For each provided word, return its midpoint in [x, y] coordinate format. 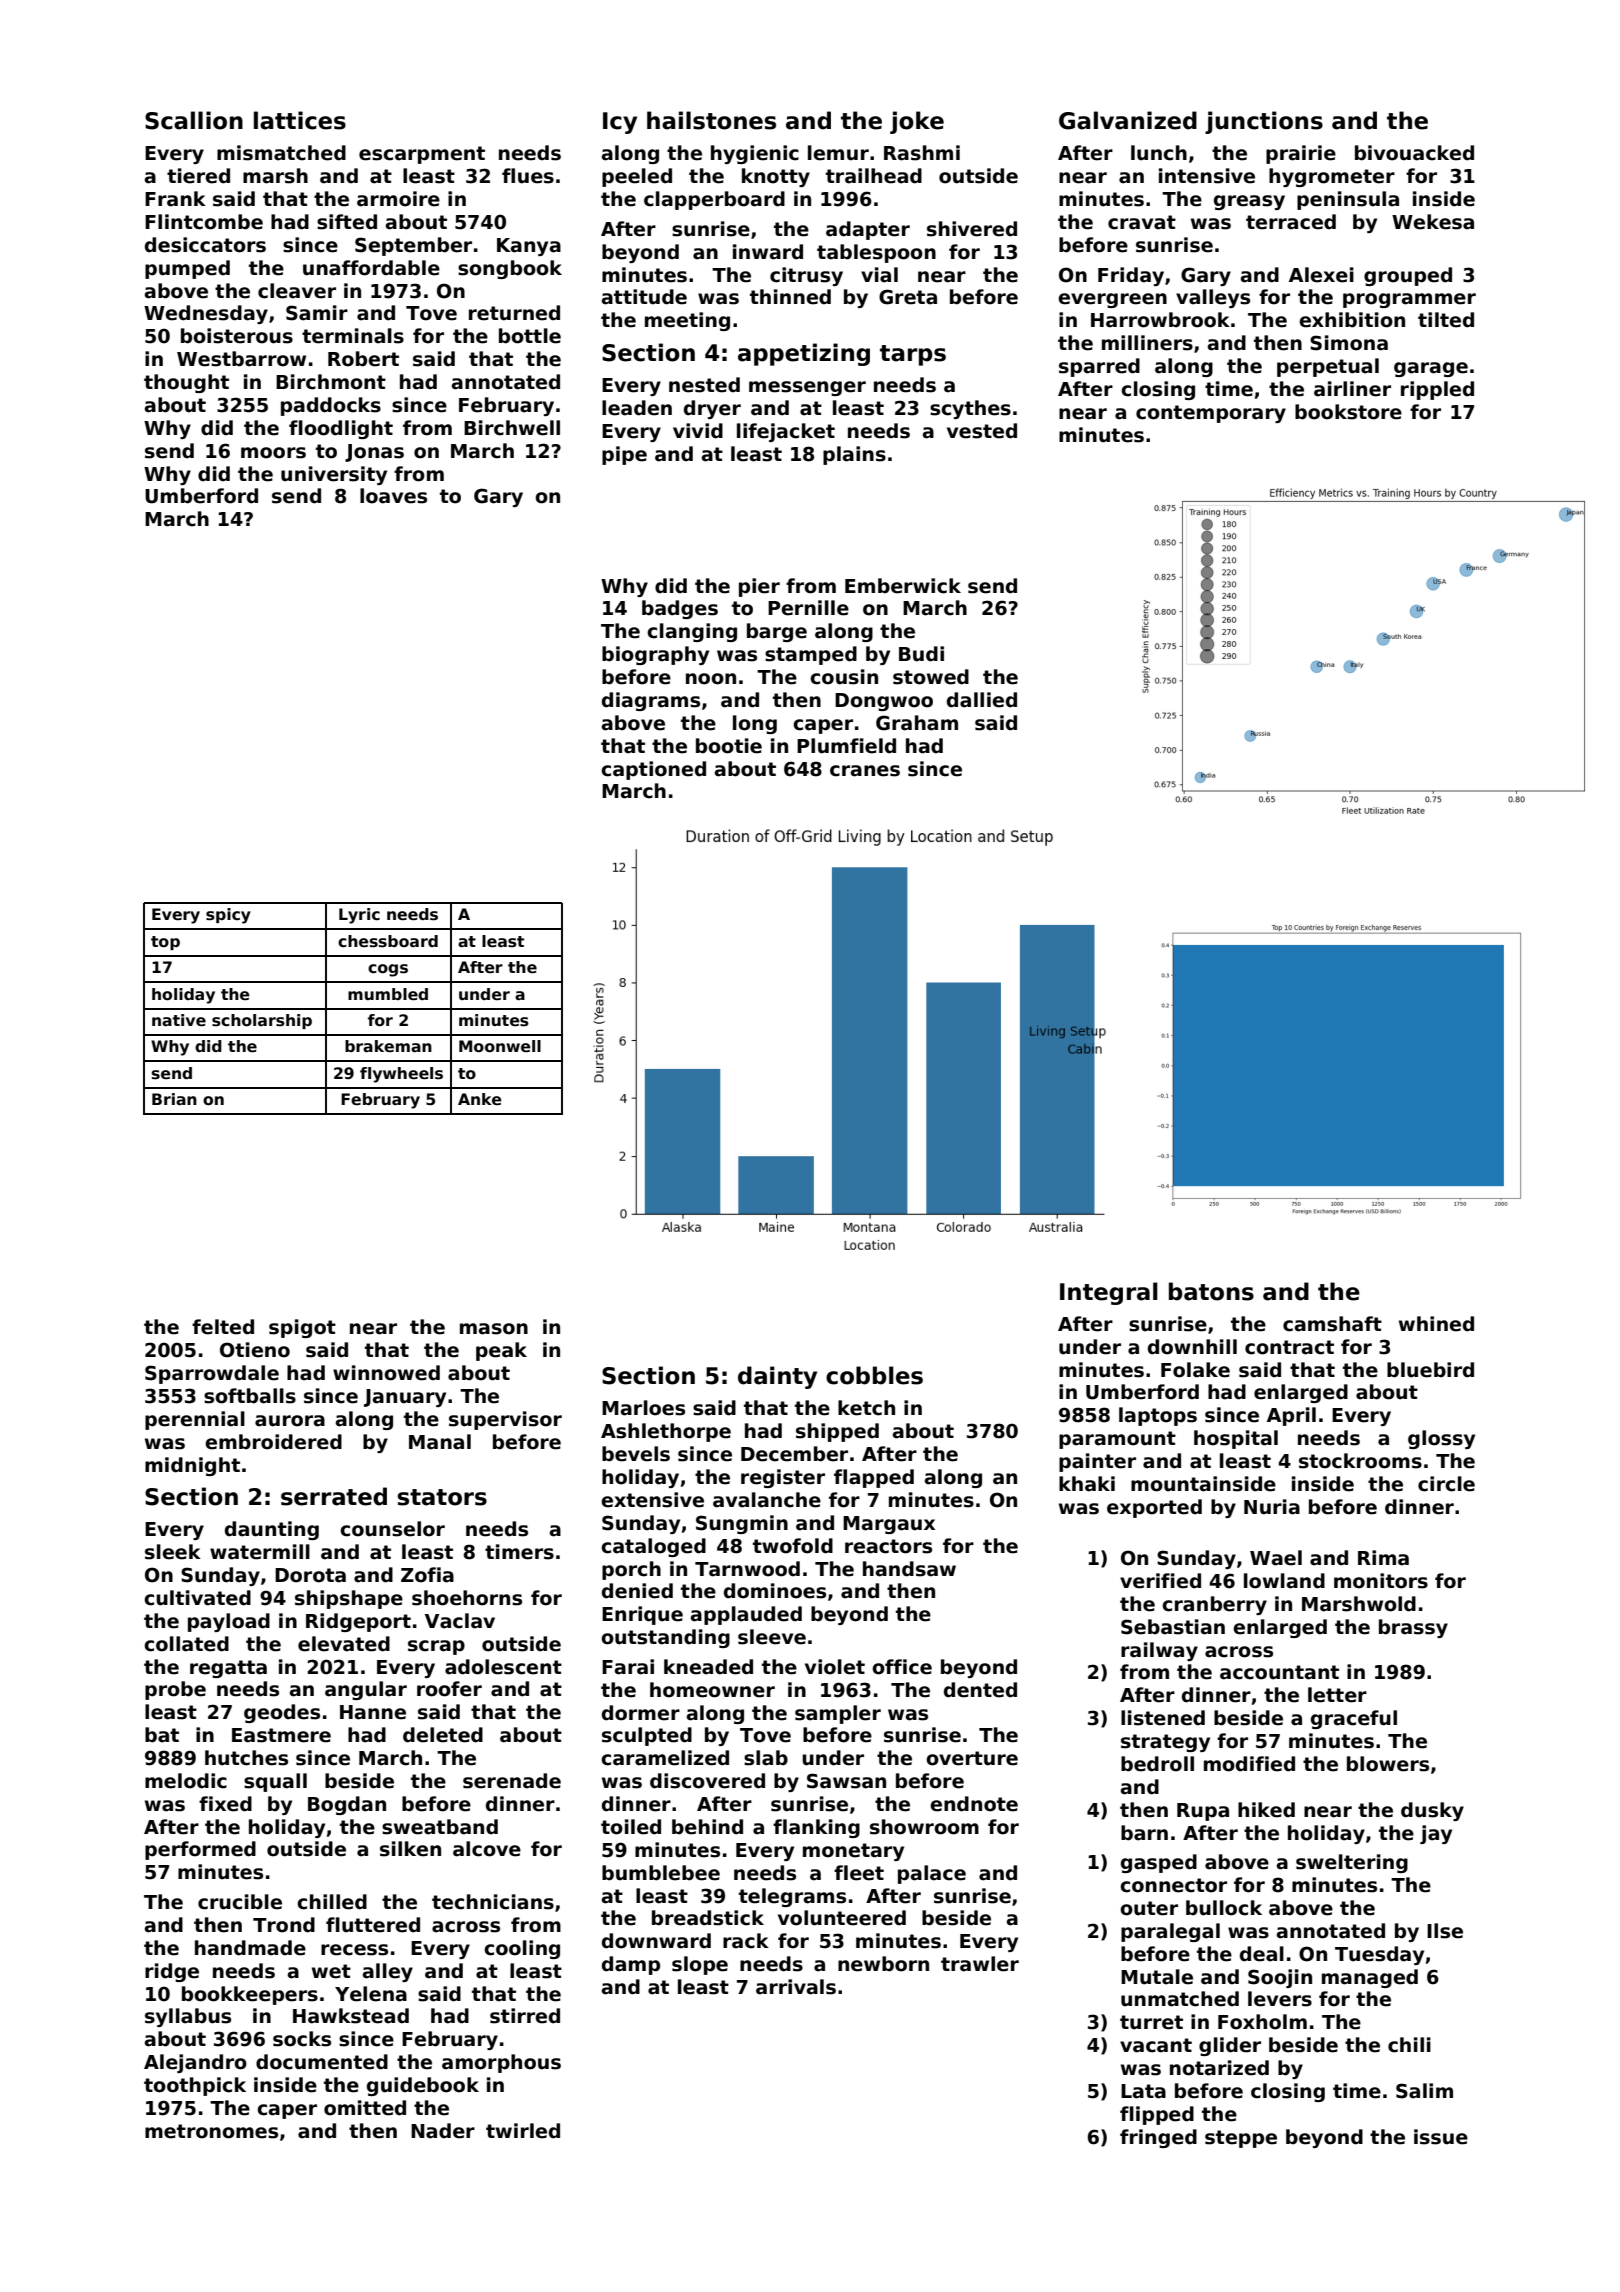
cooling [522, 1949]
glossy [1441, 1439]
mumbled [388, 994]
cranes [865, 771]
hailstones [711, 120]
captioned [653, 770]
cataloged [653, 1547]
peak [501, 1351]
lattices [300, 120]
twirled [523, 2131]
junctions [1264, 122]
